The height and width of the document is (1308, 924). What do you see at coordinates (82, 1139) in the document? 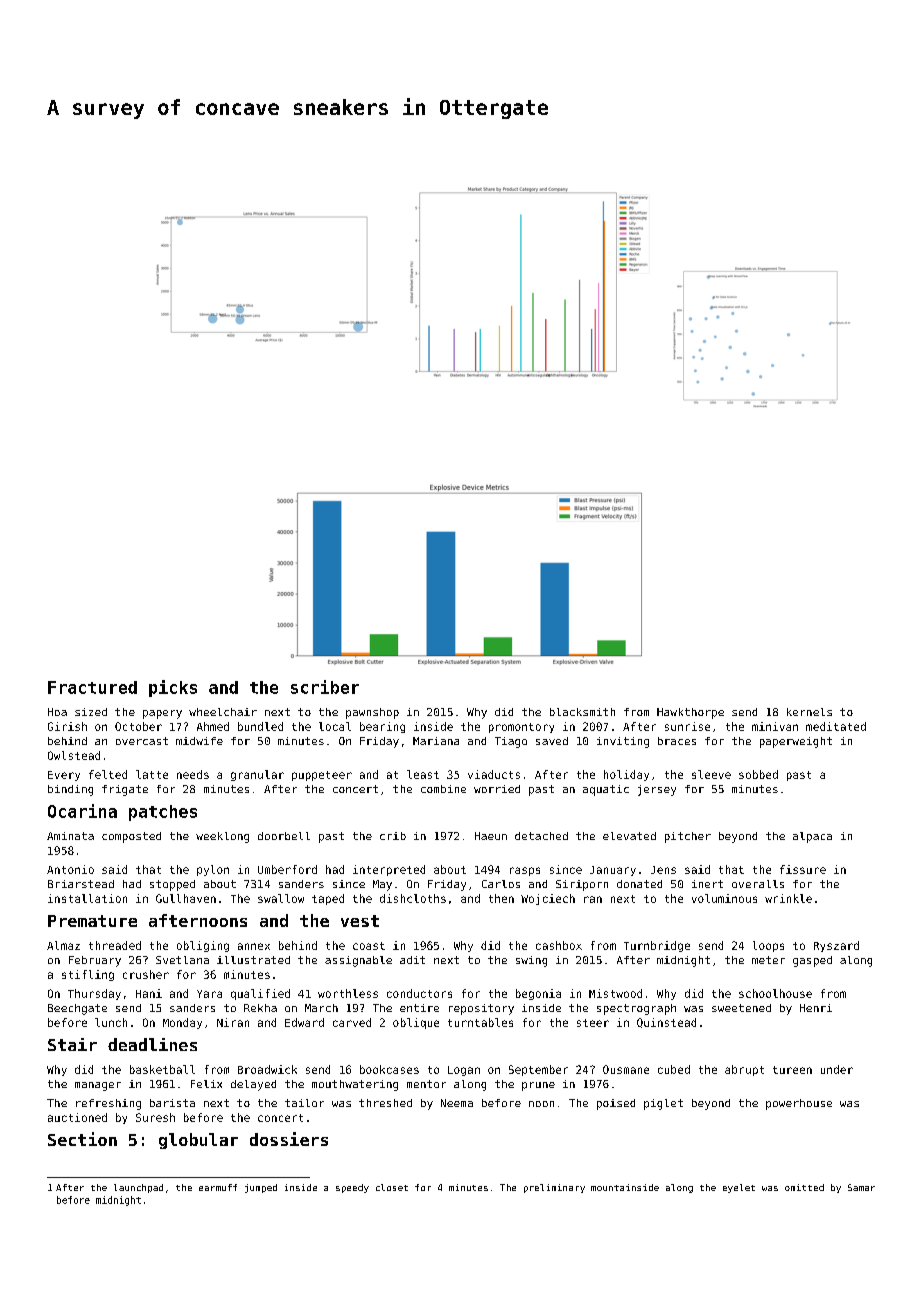
I see `Section` at bounding box center [82, 1139].
